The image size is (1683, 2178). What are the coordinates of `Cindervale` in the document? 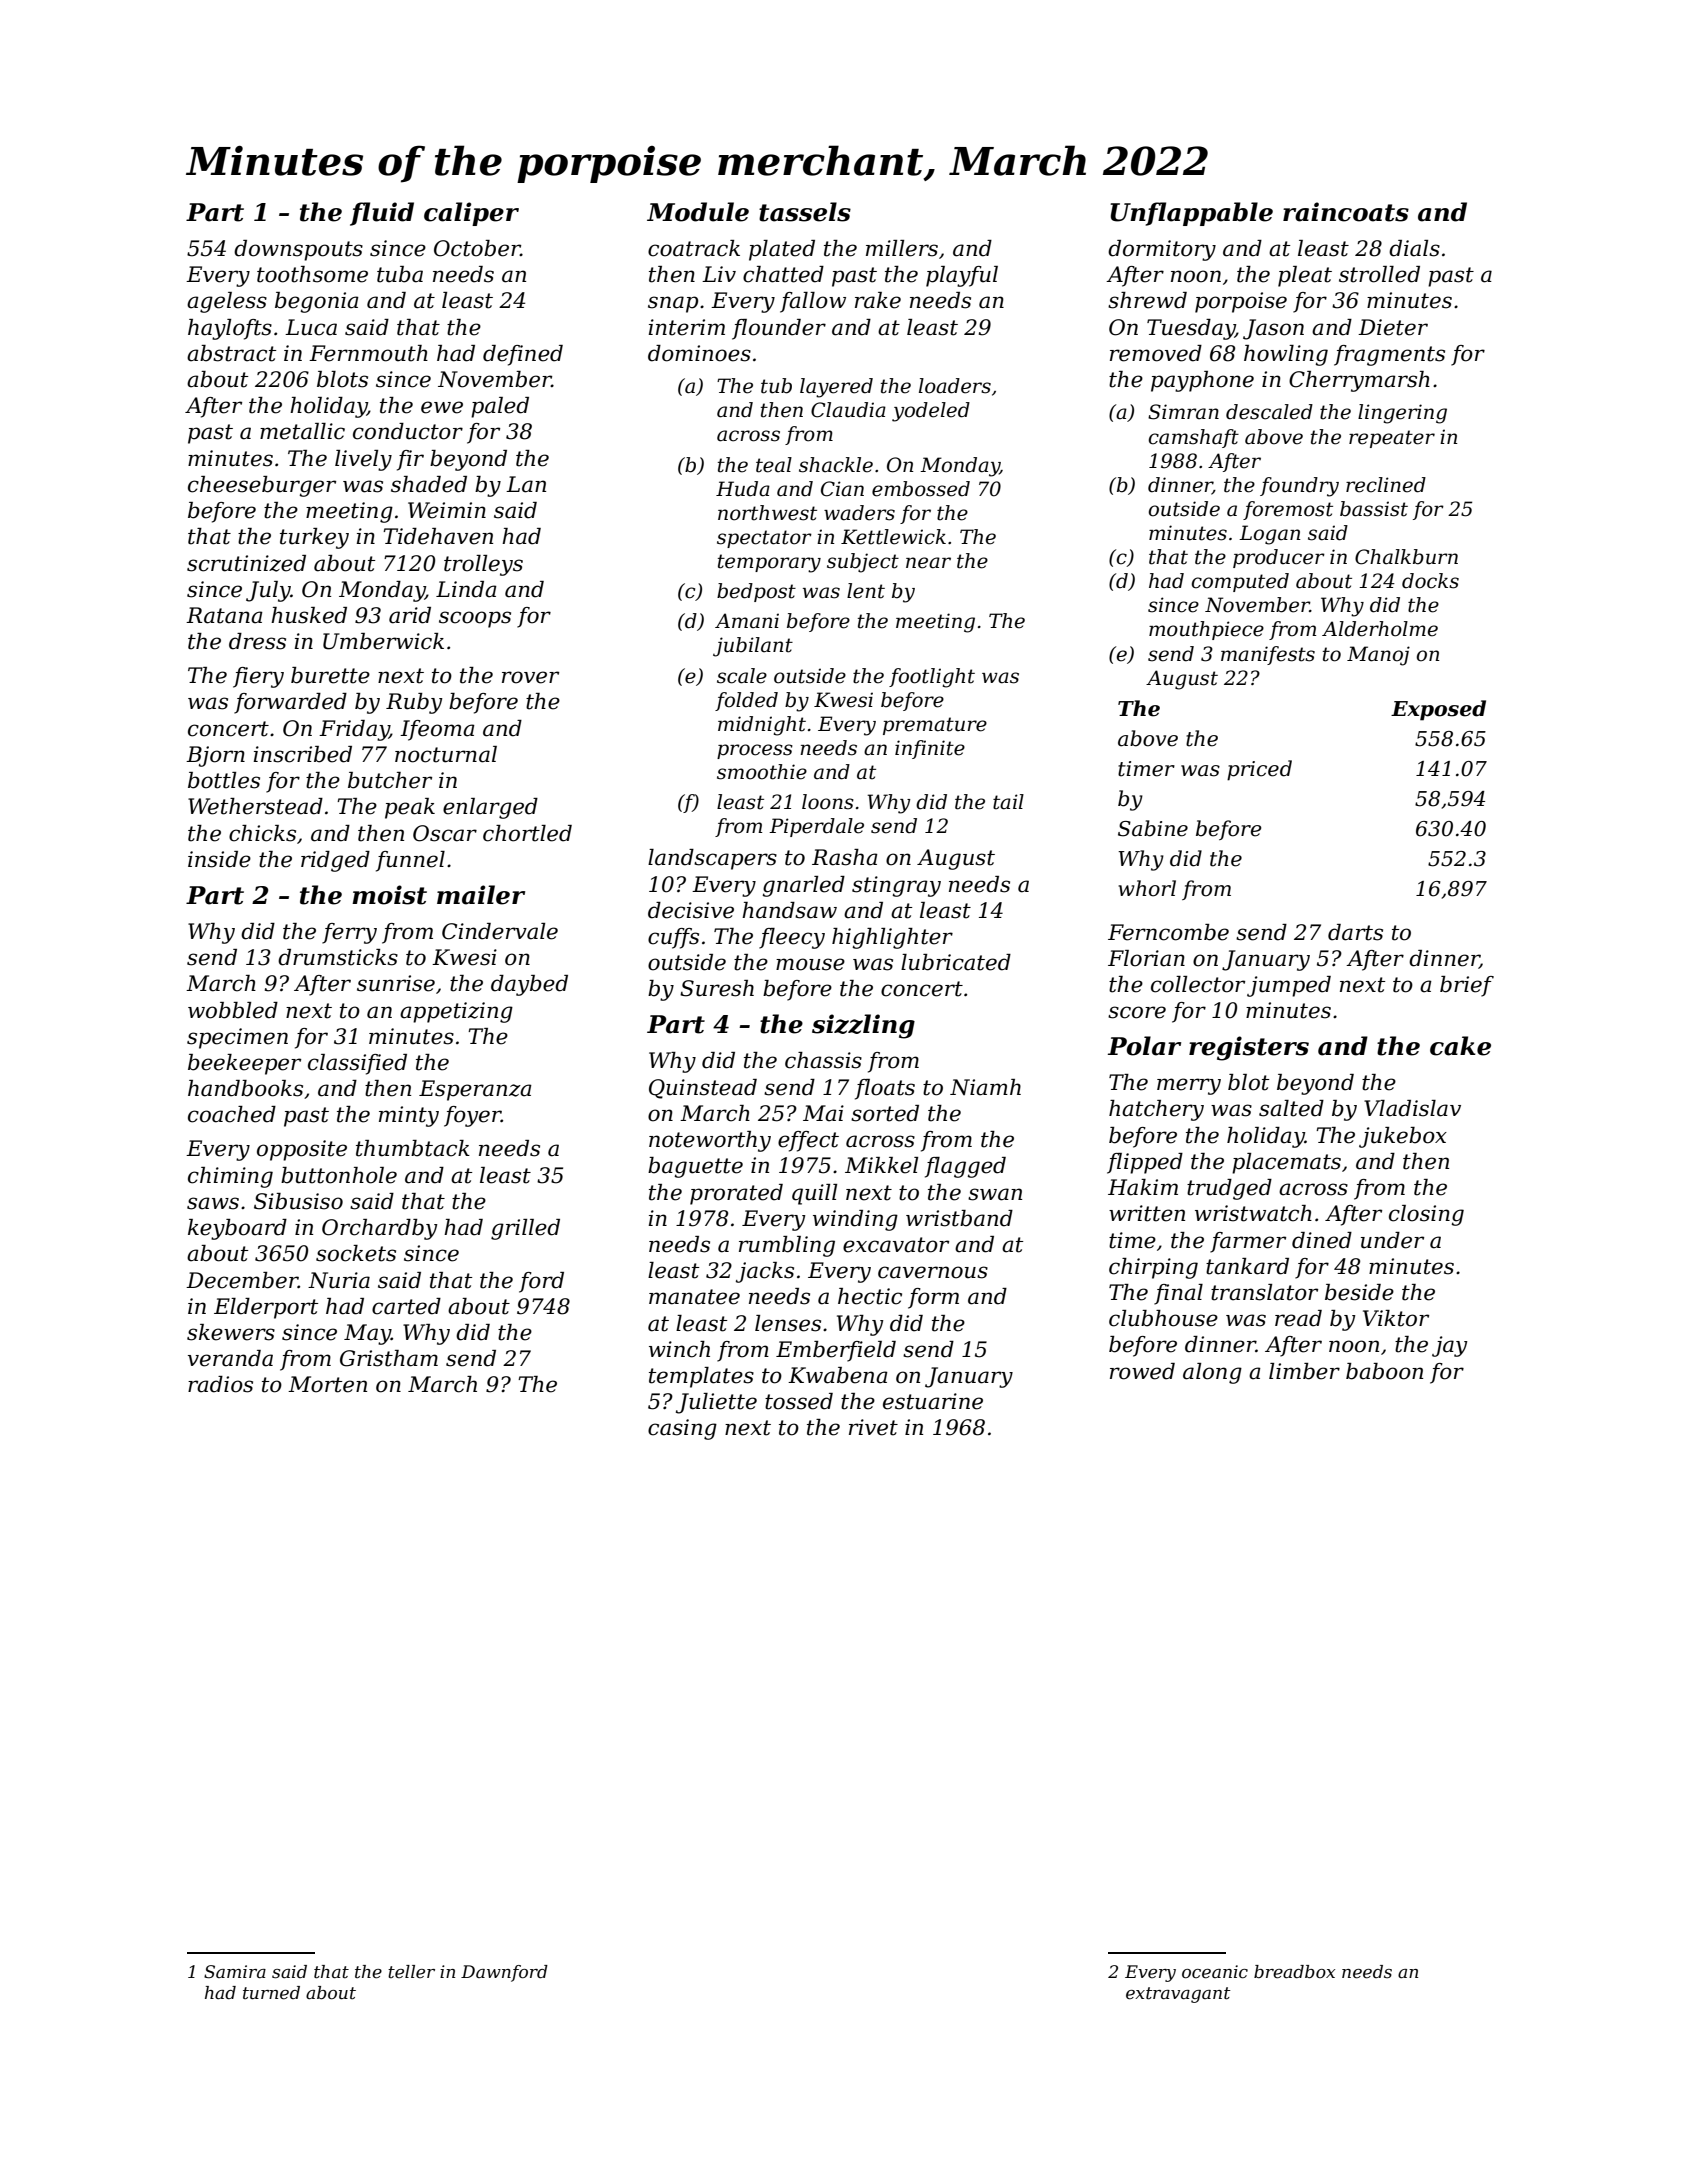 It's located at (500, 931).
